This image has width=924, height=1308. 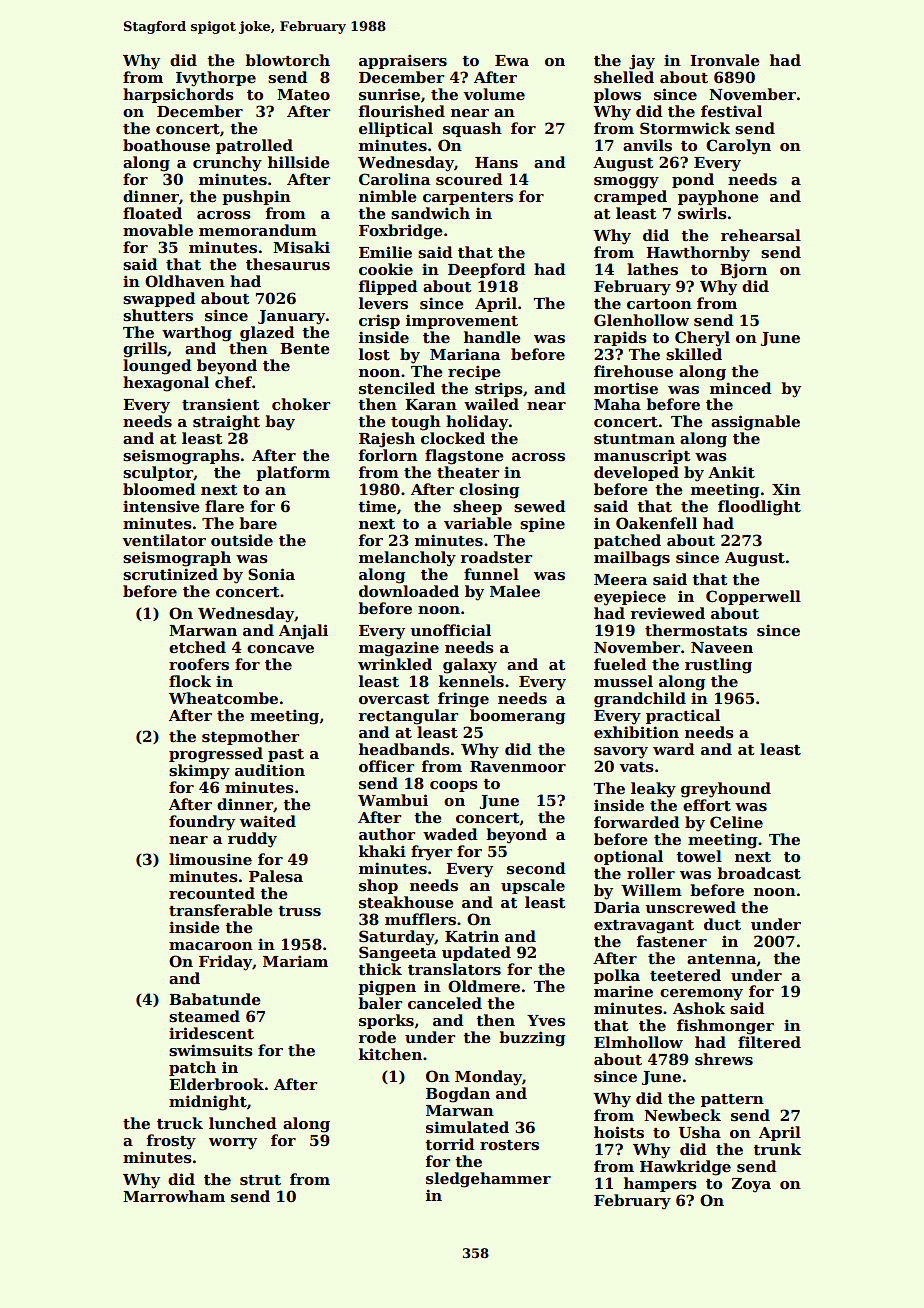 What do you see at coordinates (223, 698) in the image?
I see `Wheatcombe` at bounding box center [223, 698].
